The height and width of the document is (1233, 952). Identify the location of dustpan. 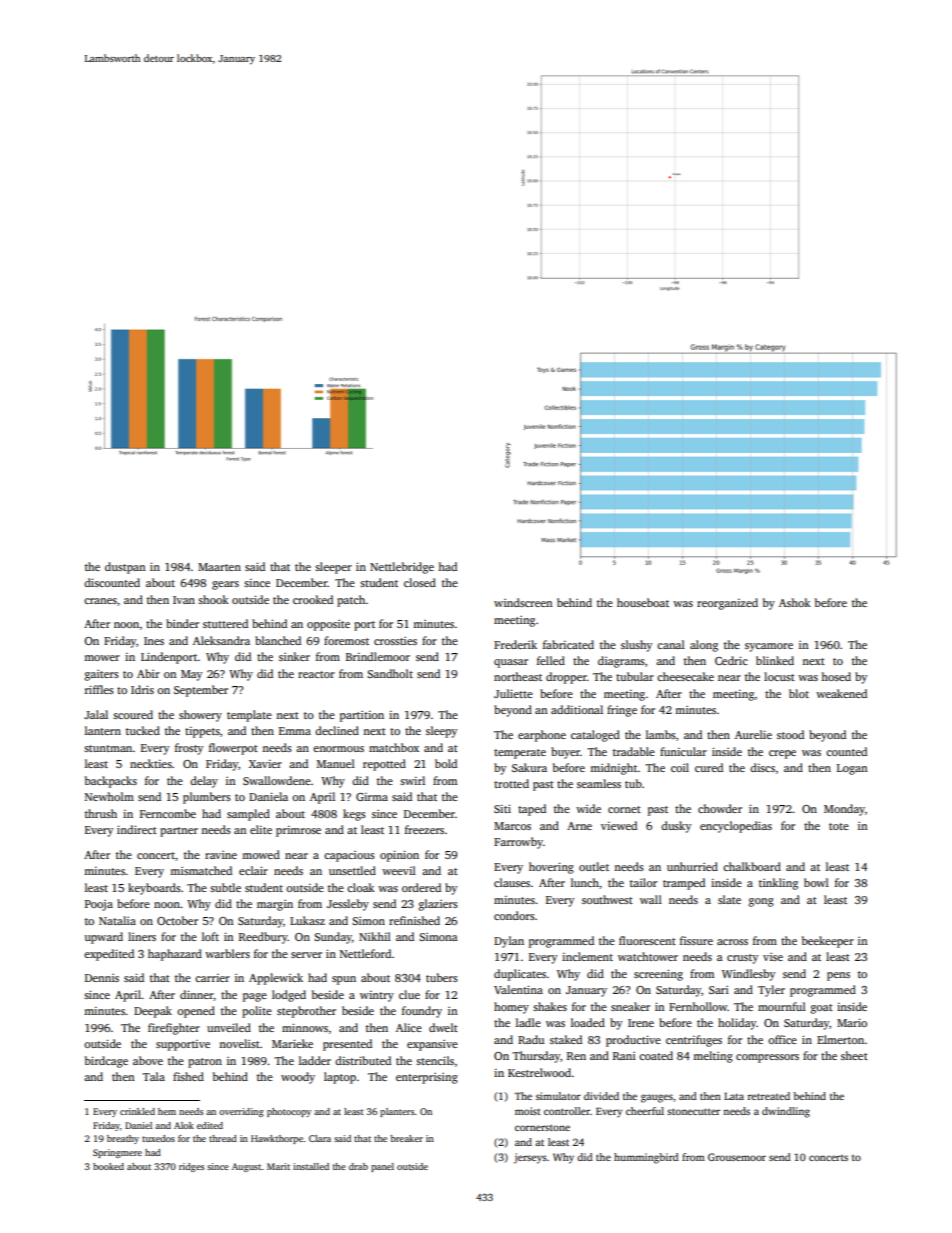
(125, 568).
